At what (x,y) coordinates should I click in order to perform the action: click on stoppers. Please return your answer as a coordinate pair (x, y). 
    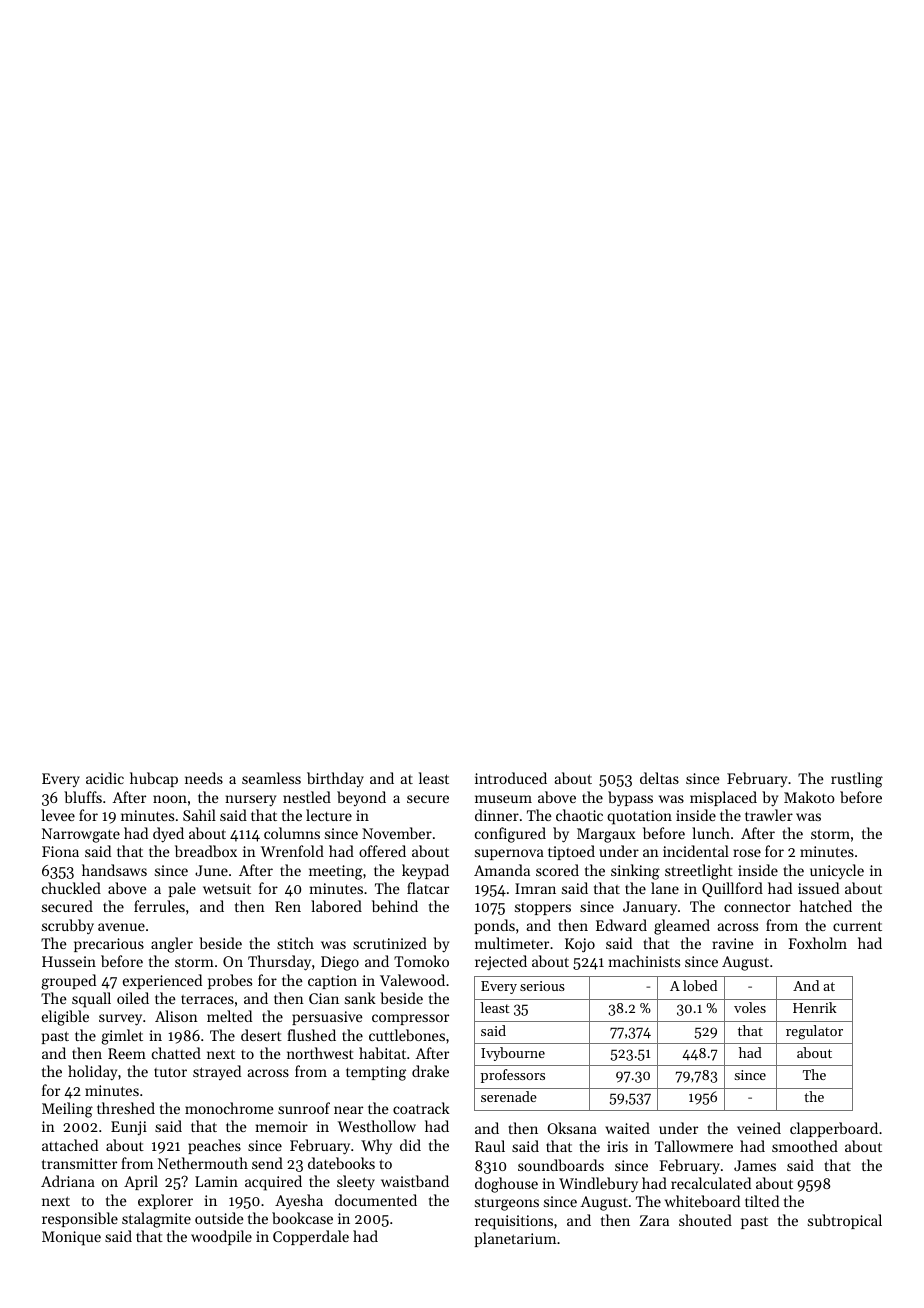
    Looking at the image, I should click on (543, 909).
